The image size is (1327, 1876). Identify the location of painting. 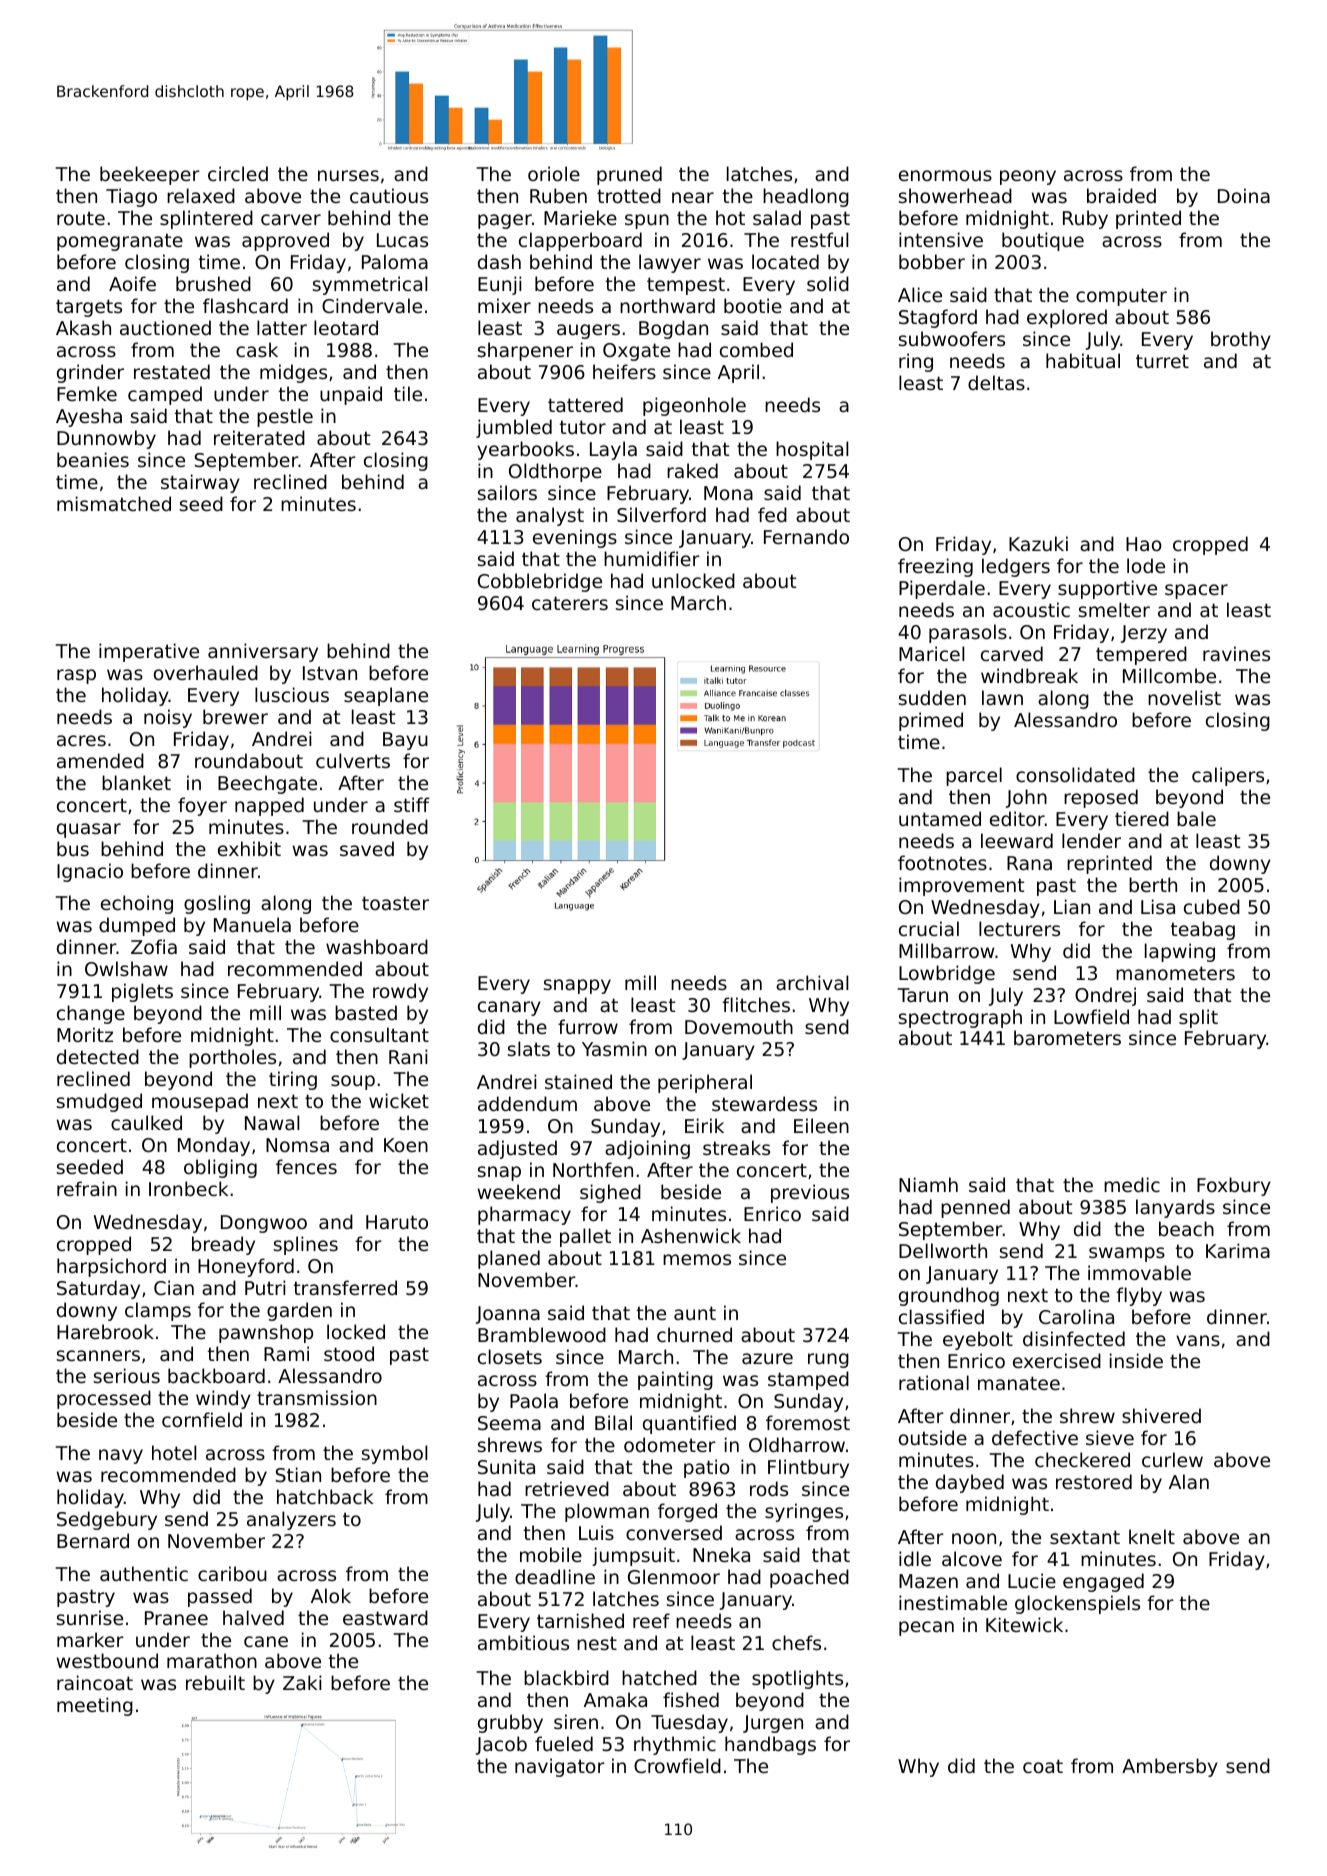
(675, 1380).
